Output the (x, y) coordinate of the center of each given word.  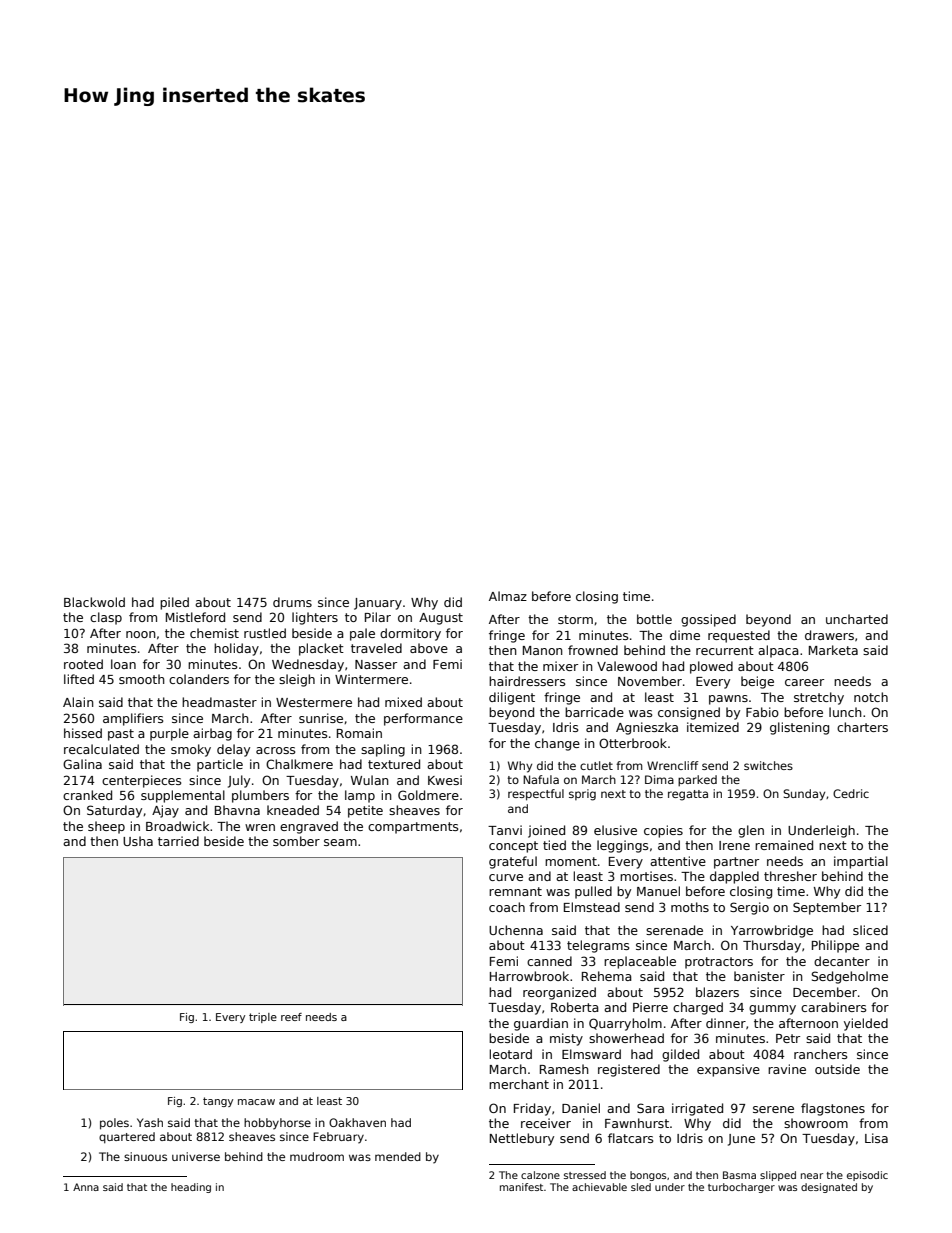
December (825, 992)
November (650, 681)
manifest (521, 1187)
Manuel (658, 891)
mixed (403, 702)
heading (191, 1188)
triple (263, 1018)
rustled (265, 633)
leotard (510, 1054)
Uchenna (516, 930)
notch (871, 697)
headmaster (219, 702)
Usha (138, 841)
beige (757, 682)
